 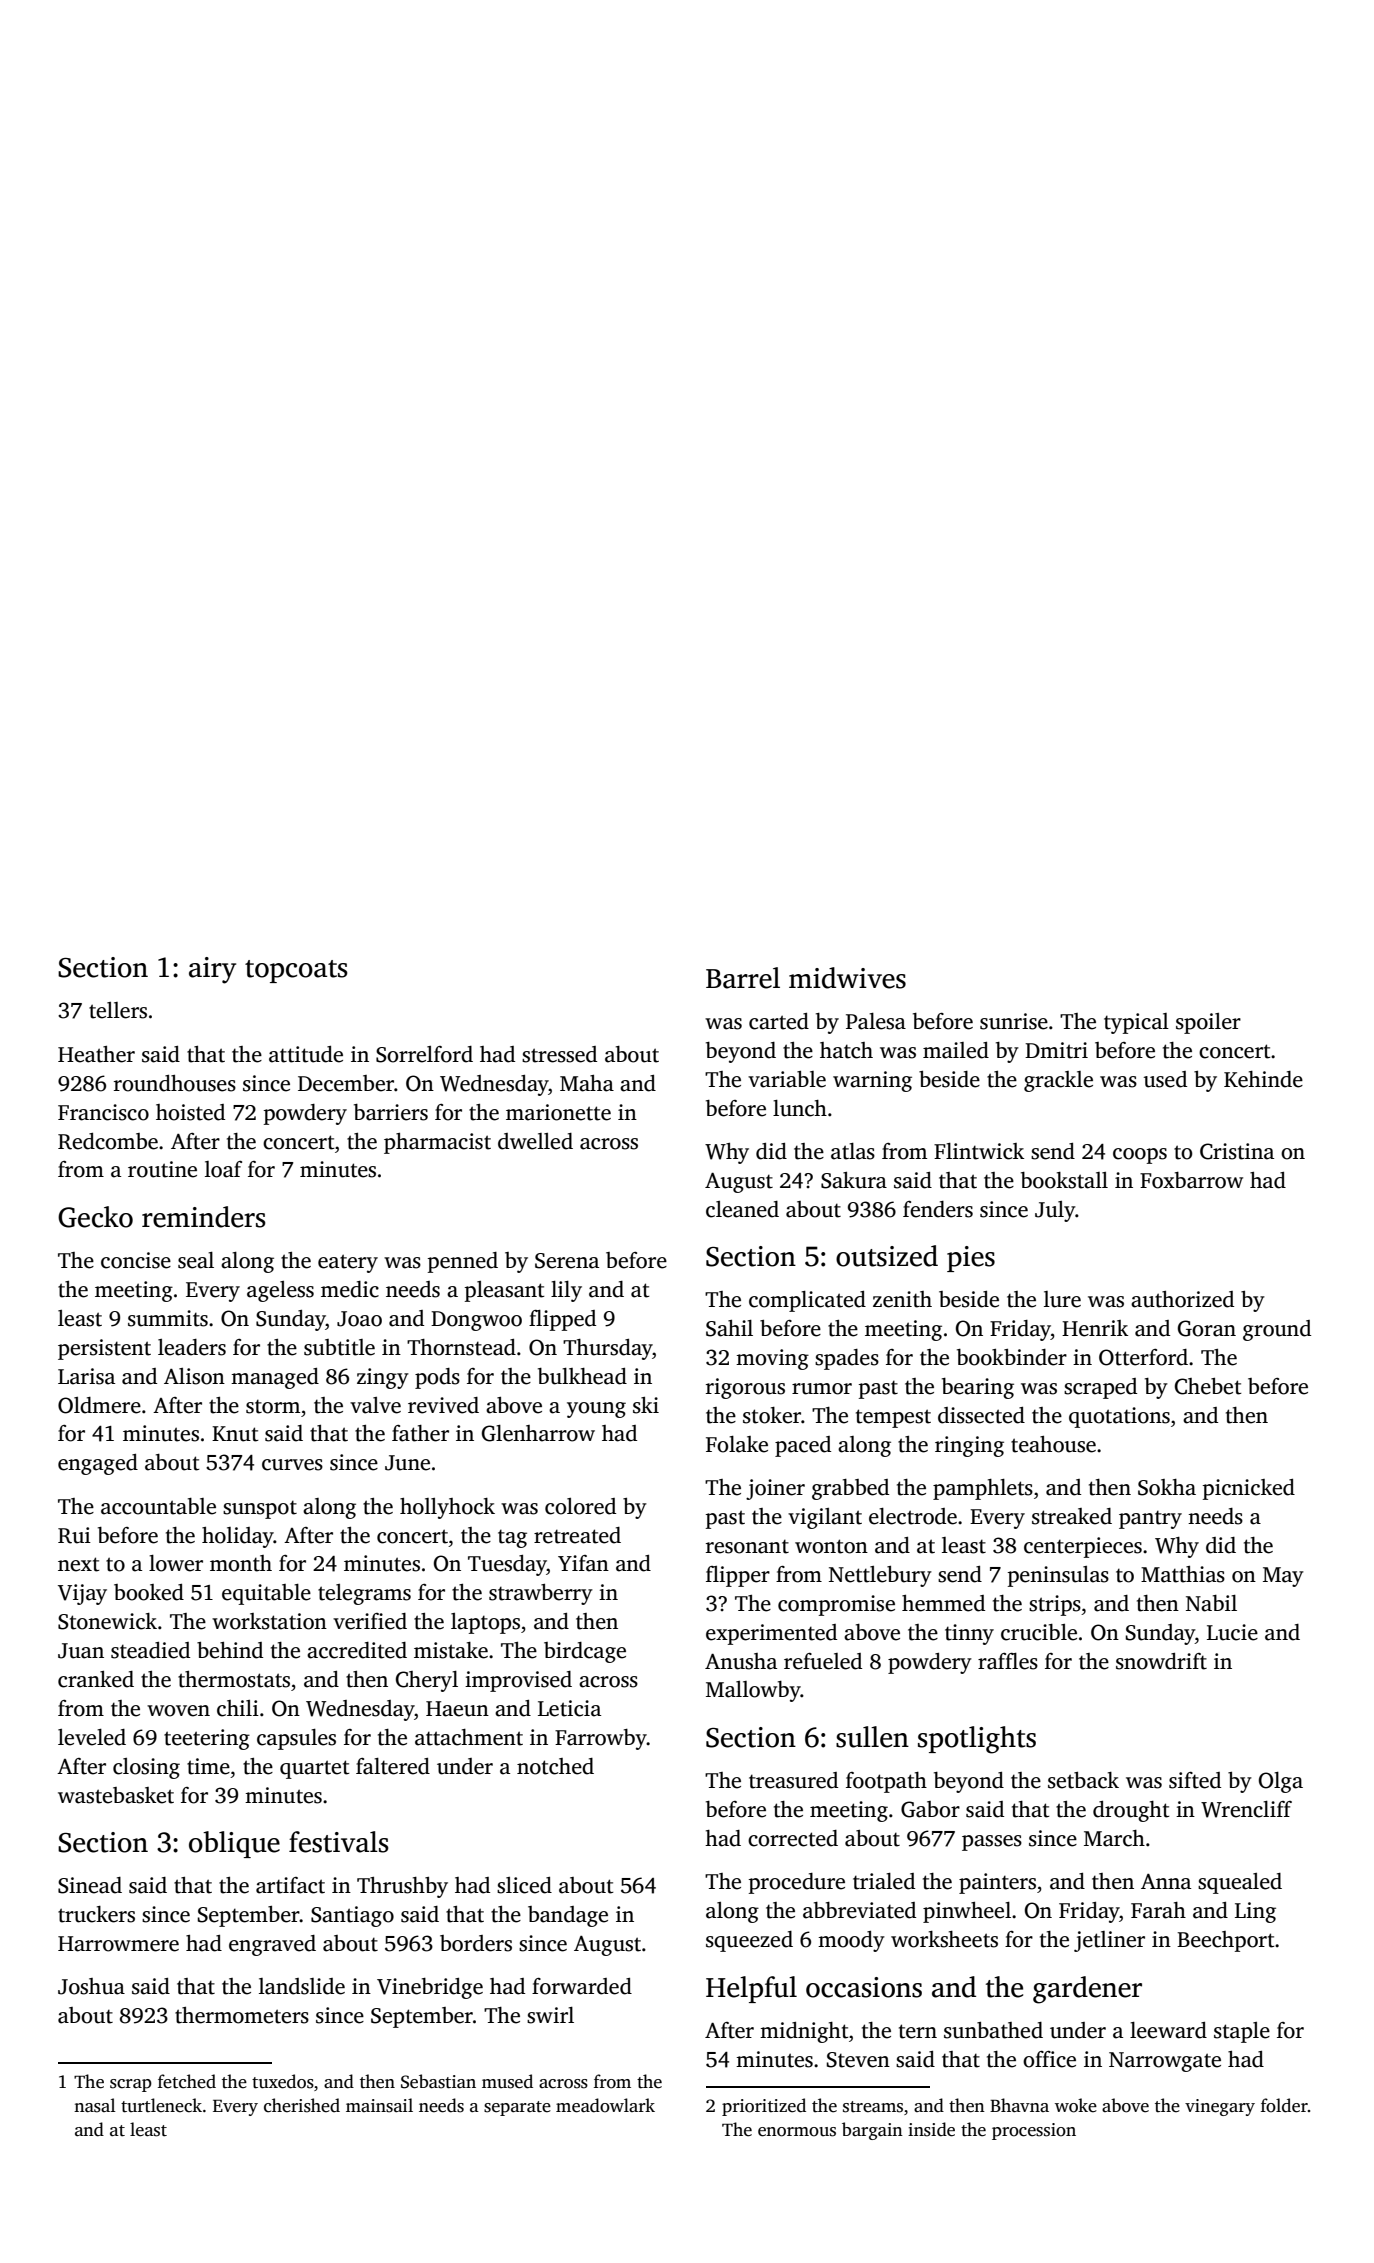 I want to click on sunrise, so click(x=1014, y=1021).
